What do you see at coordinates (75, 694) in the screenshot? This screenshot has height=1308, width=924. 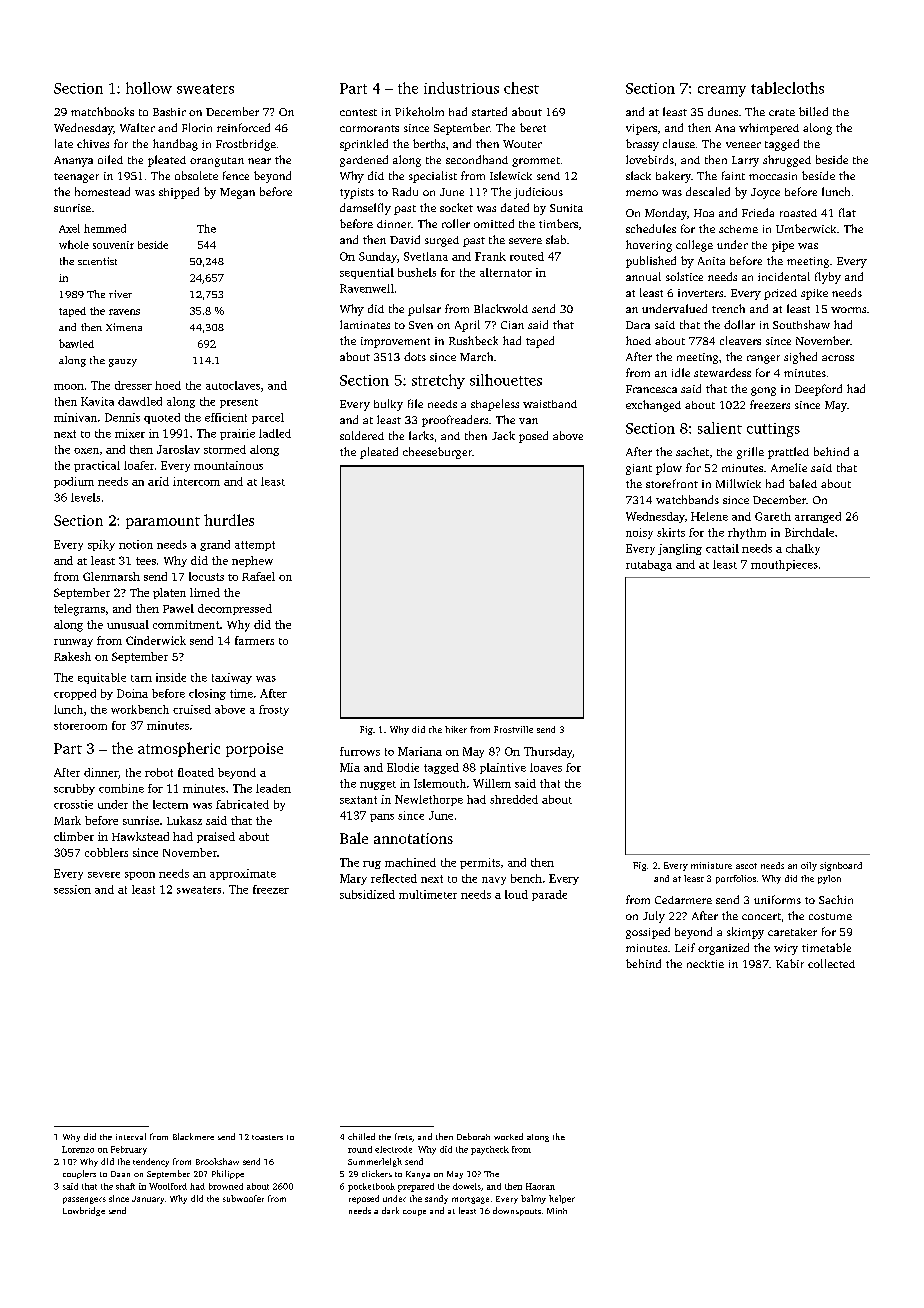 I see `cropped` at bounding box center [75, 694].
